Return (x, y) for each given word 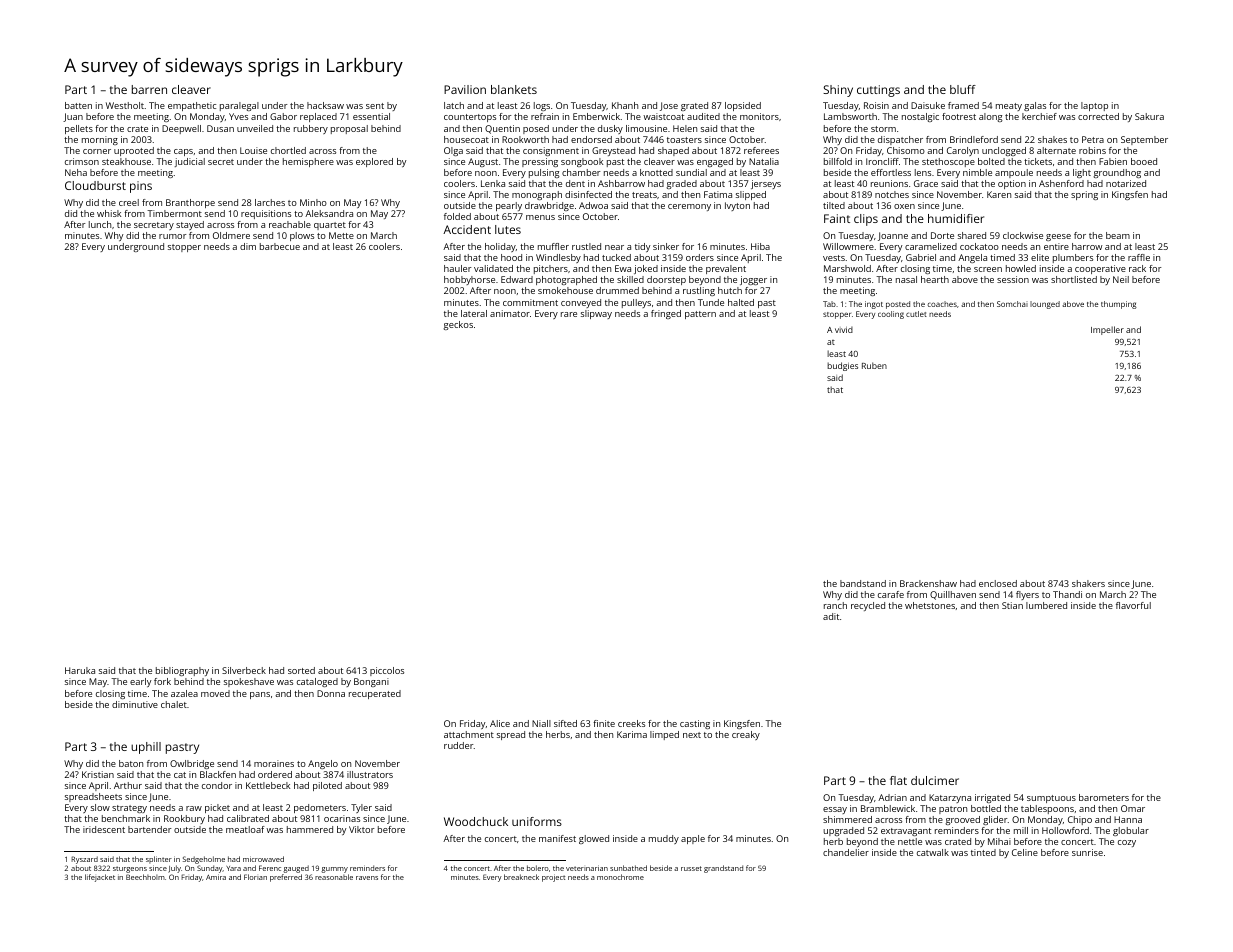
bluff (963, 89)
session (1013, 279)
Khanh (625, 105)
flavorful (1133, 605)
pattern (700, 315)
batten (78, 105)
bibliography (182, 671)
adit (831, 616)
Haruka (80, 670)
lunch (100, 224)
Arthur (128, 785)
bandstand (863, 583)
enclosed (998, 583)
